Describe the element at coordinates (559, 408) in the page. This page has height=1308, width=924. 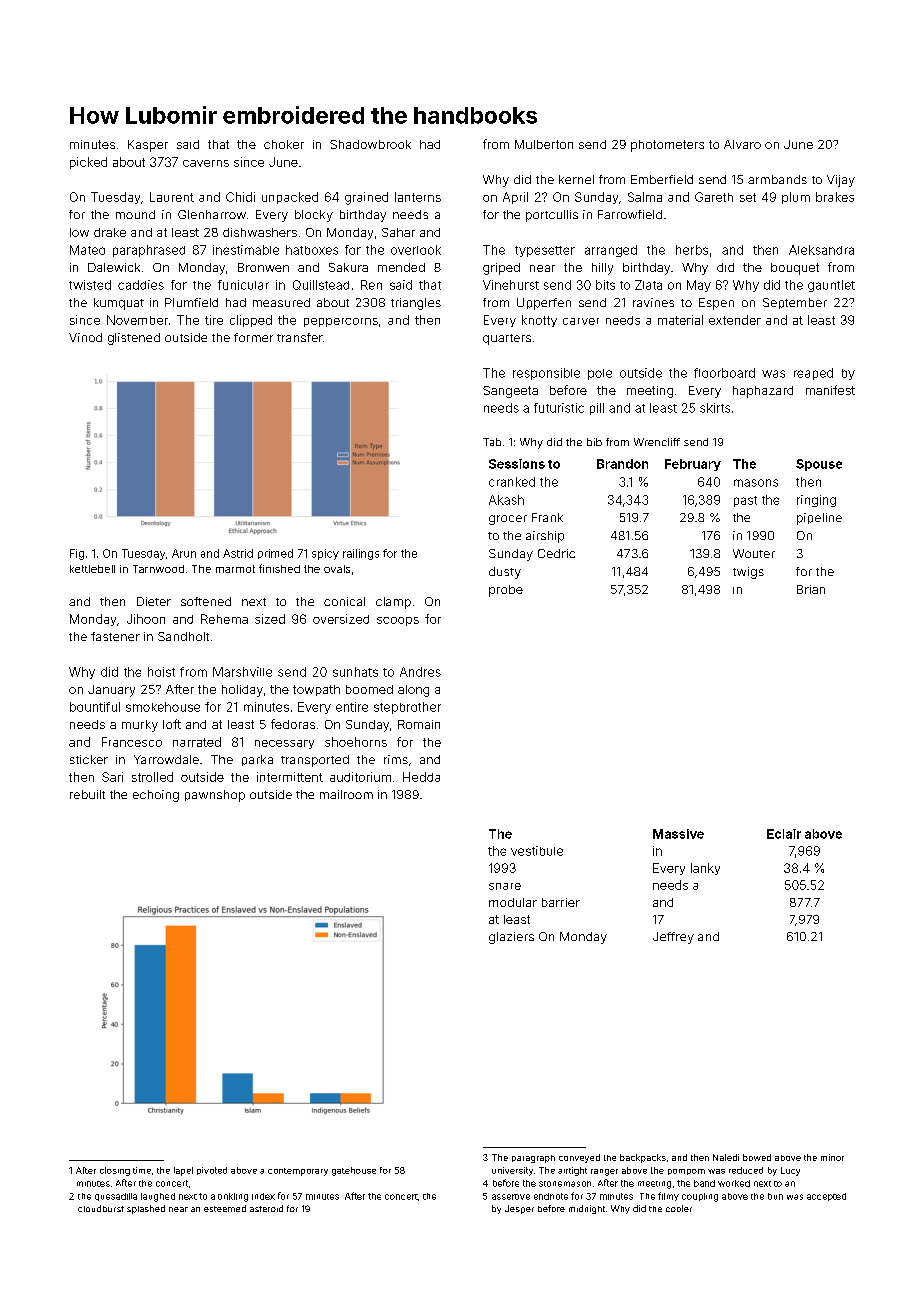
I see `futuristic` at that location.
